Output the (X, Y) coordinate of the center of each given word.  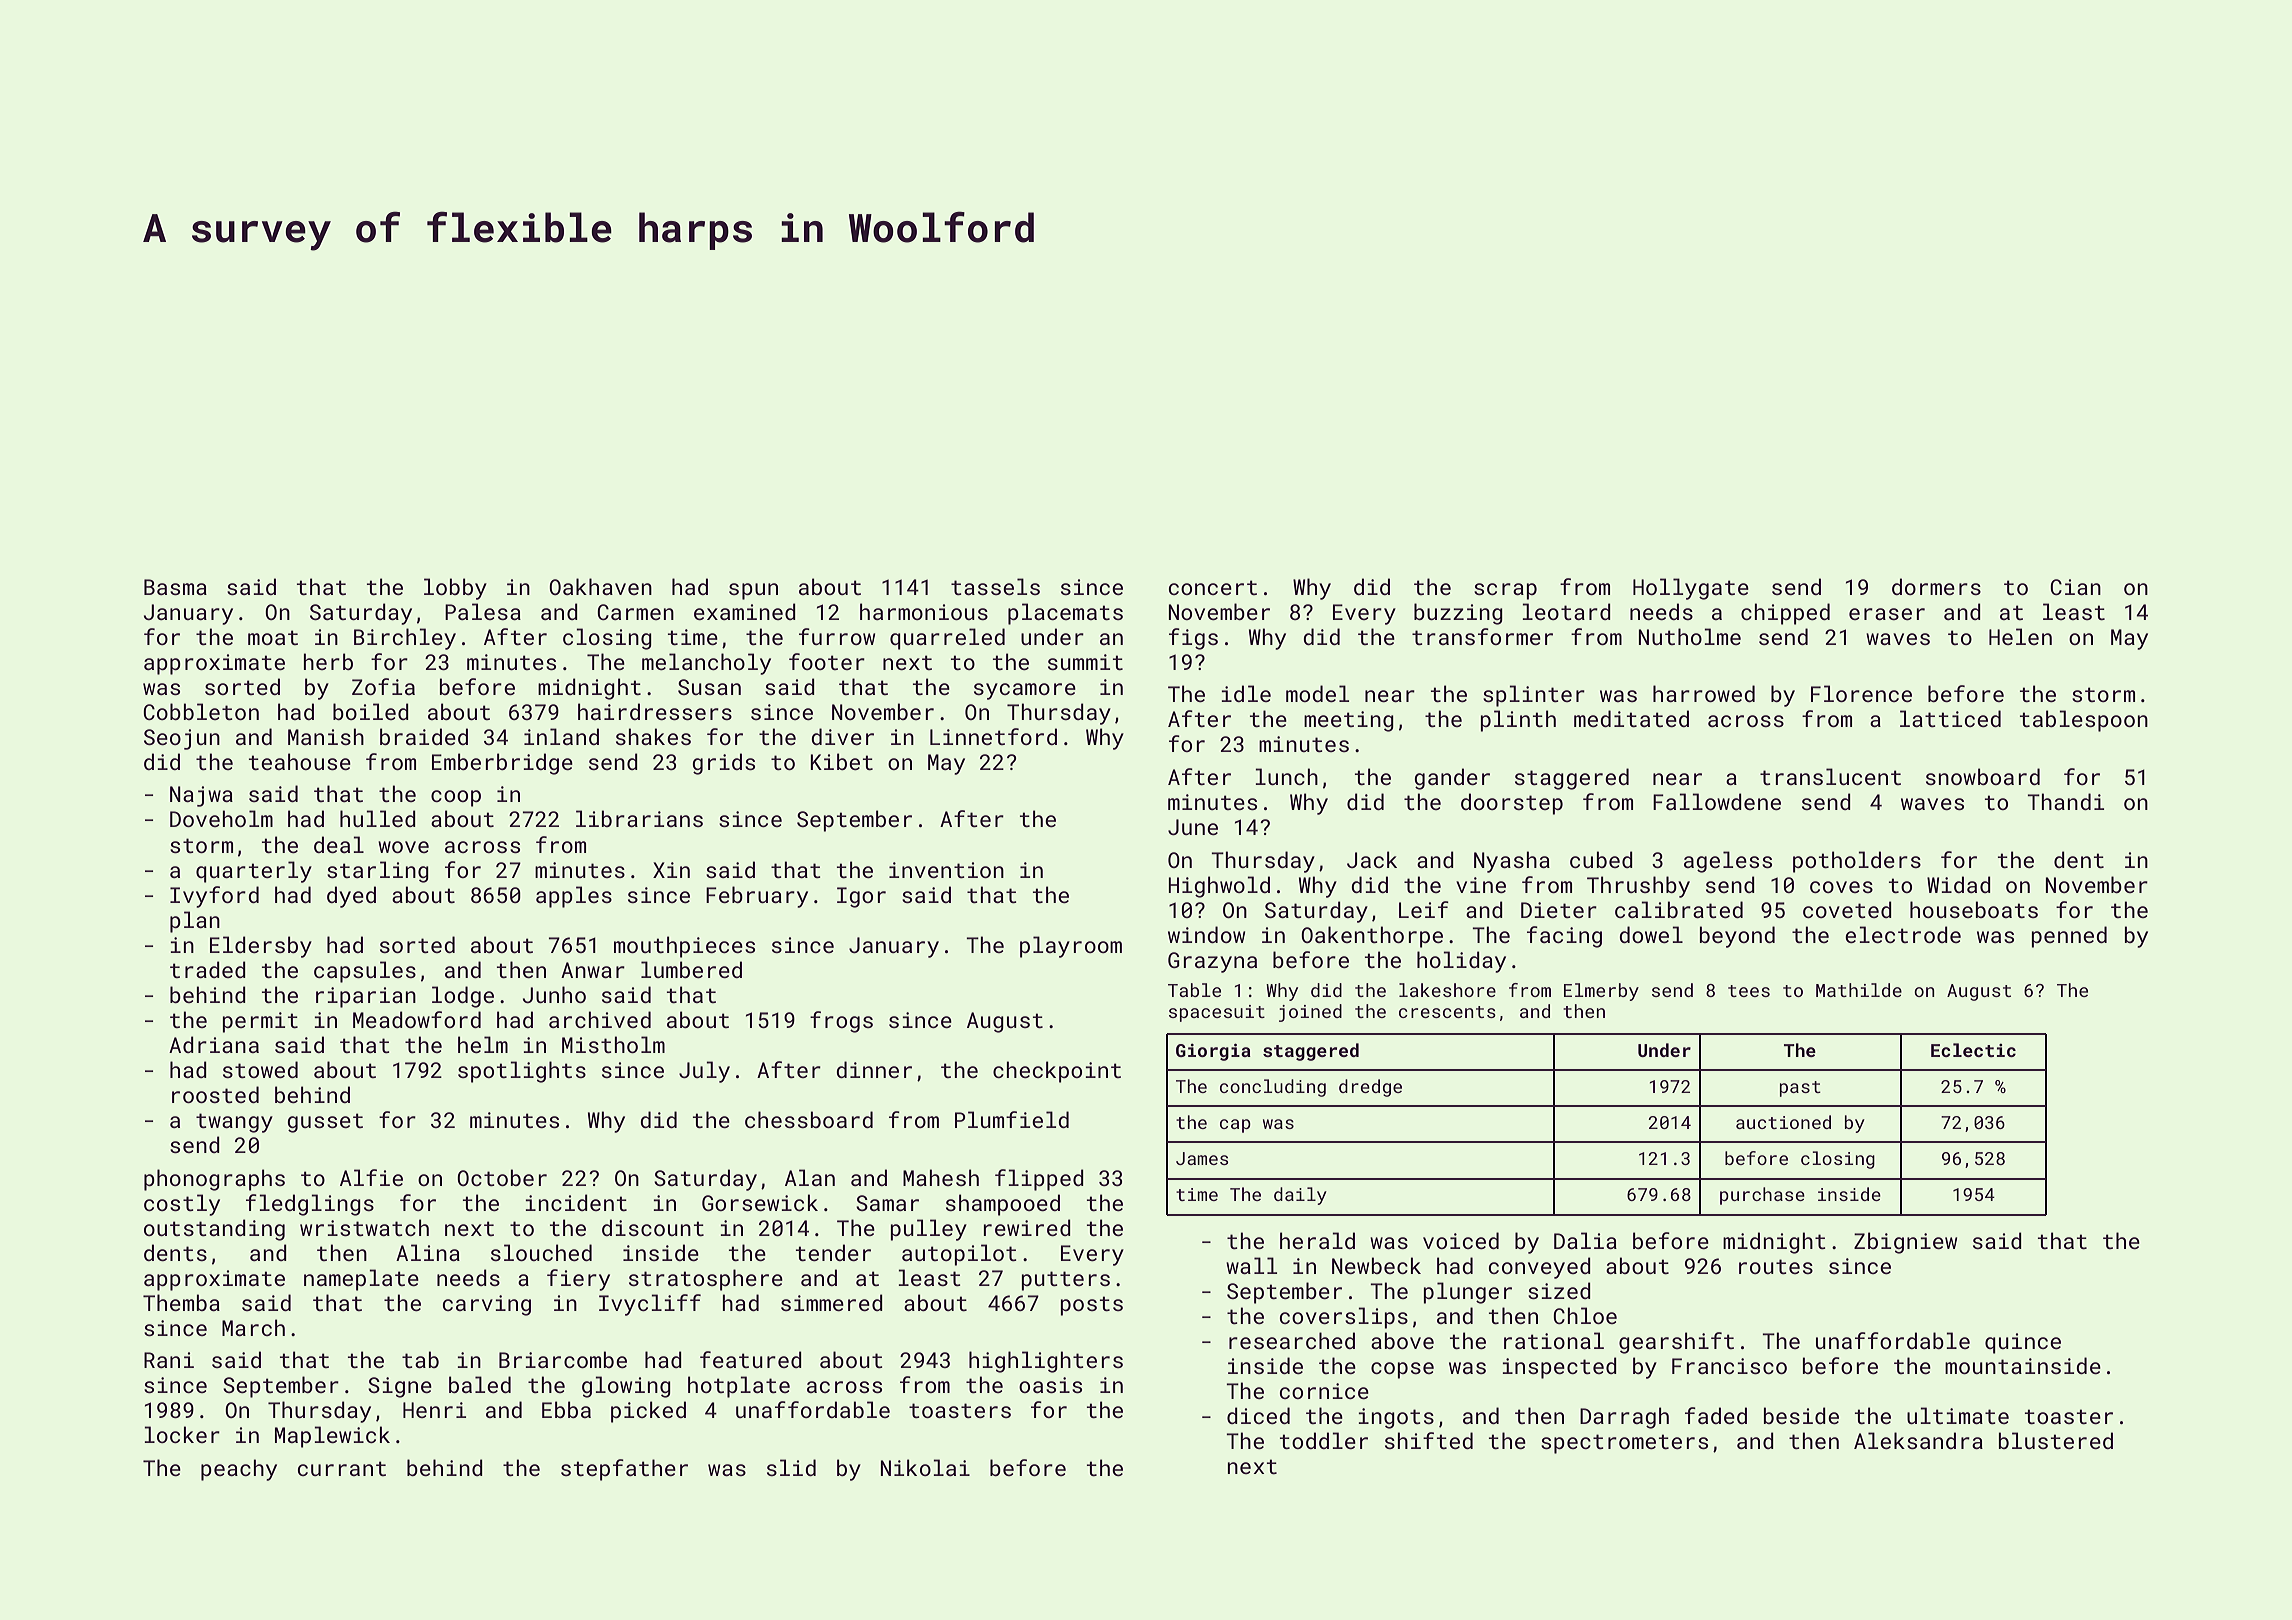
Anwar (593, 970)
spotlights (522, 1072)
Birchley (405, 639)
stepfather (624, 1470)
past (1800, 1089)
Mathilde (1859, 990)
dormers (1936, 586)
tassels (995, 586)
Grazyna (1212, 962)
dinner (874, 1069)
